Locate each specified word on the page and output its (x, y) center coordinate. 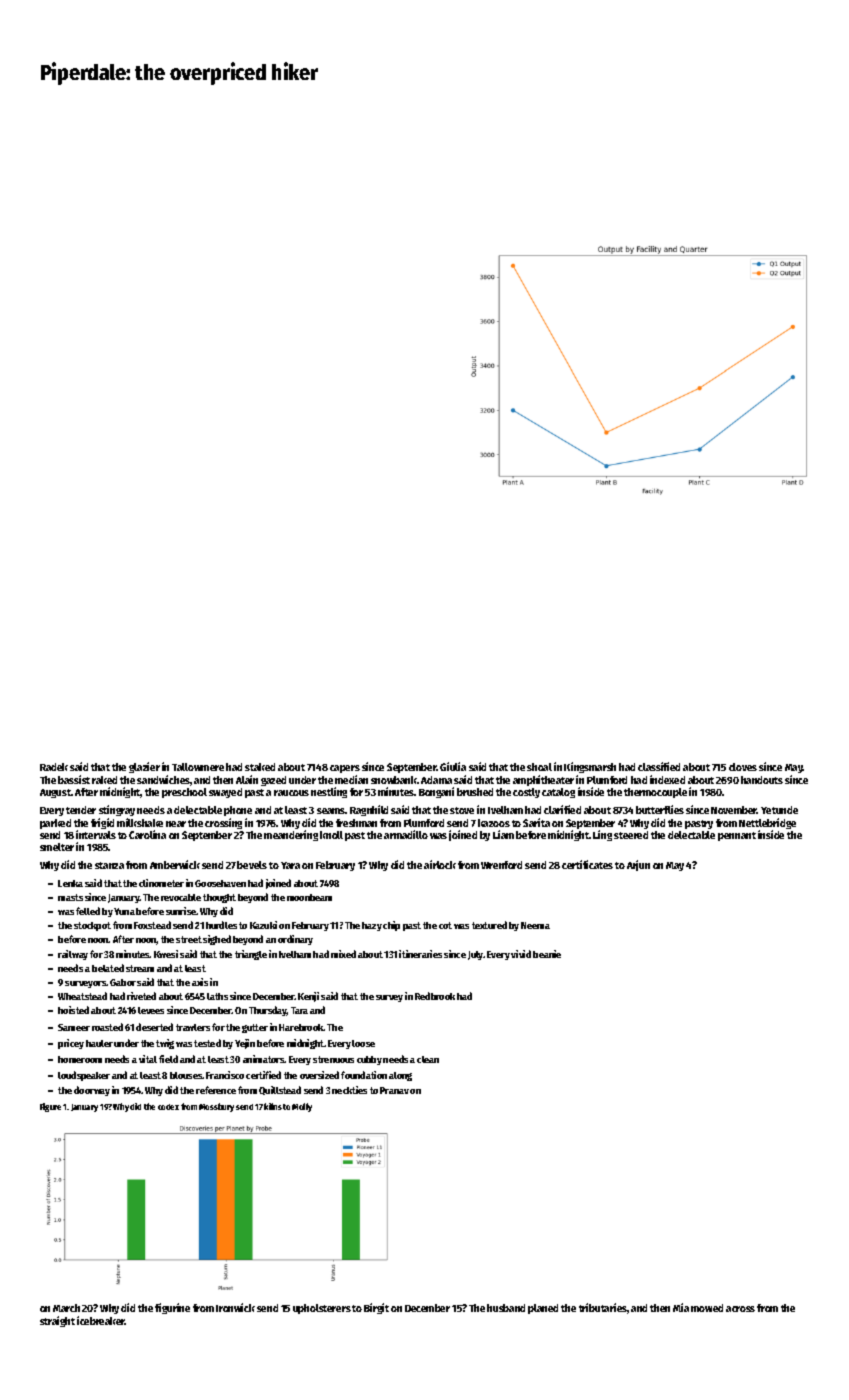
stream (140, 968)
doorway (92, 1091)
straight (57, 1321)
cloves (743, 767)
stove (462, 810)
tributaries (603, 1307)
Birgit (376, 1308)
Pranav (394, 1090)
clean (428, 1059)
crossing (223, 823)
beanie (547, 954)
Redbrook (435, 996)
